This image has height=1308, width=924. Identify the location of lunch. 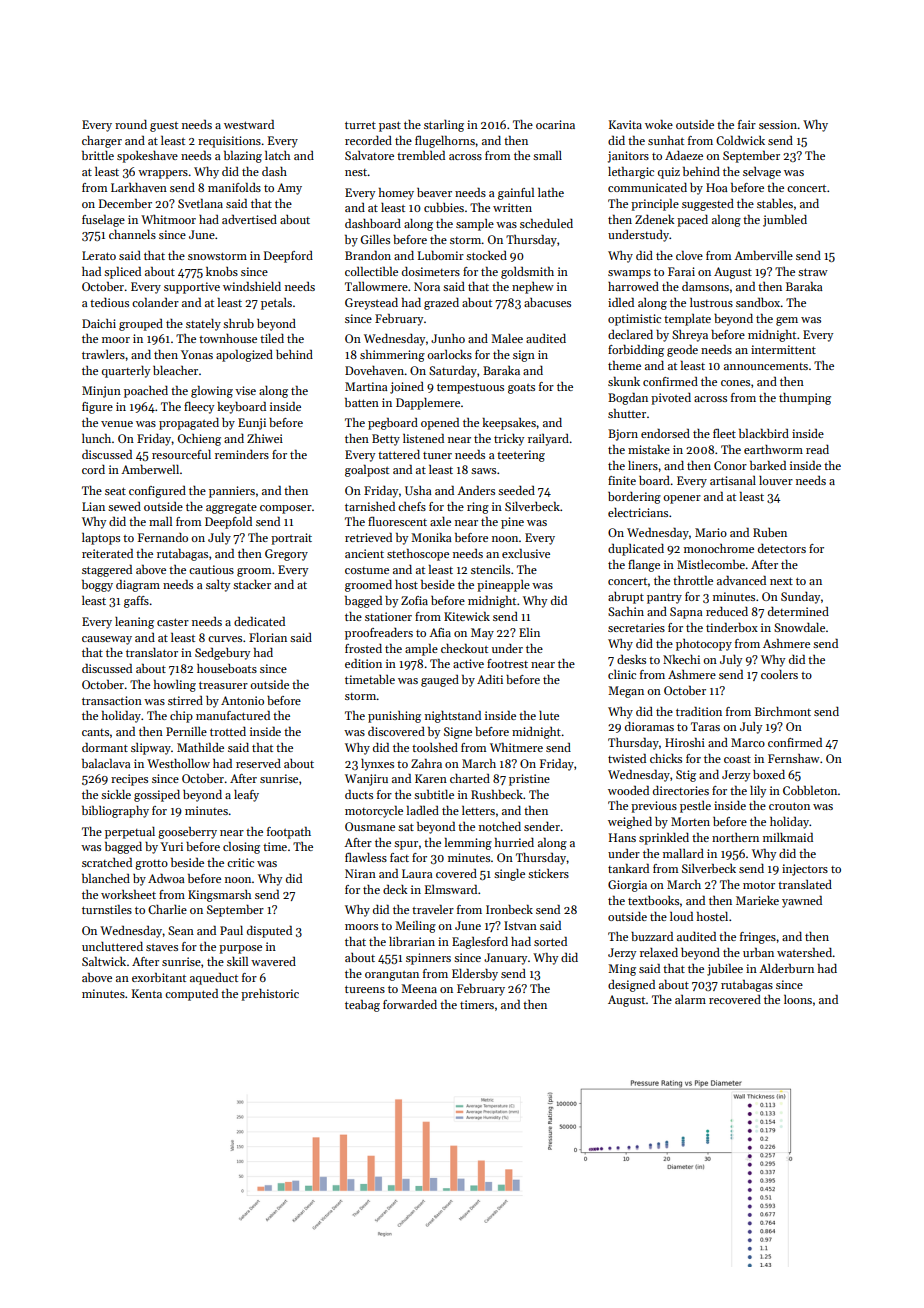
(96, 438).
